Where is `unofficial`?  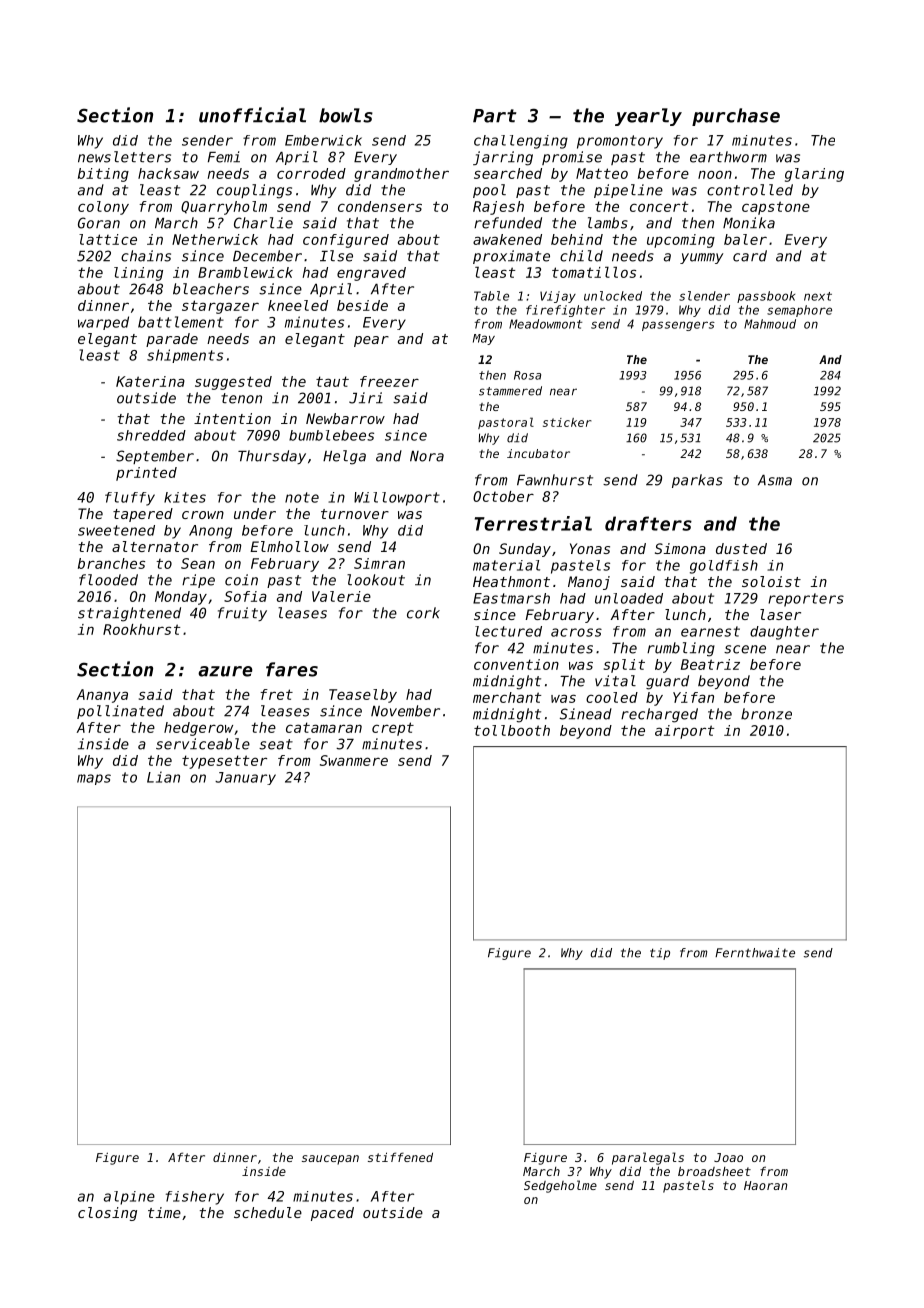
unofficial is located at coordinates (252, 115).
